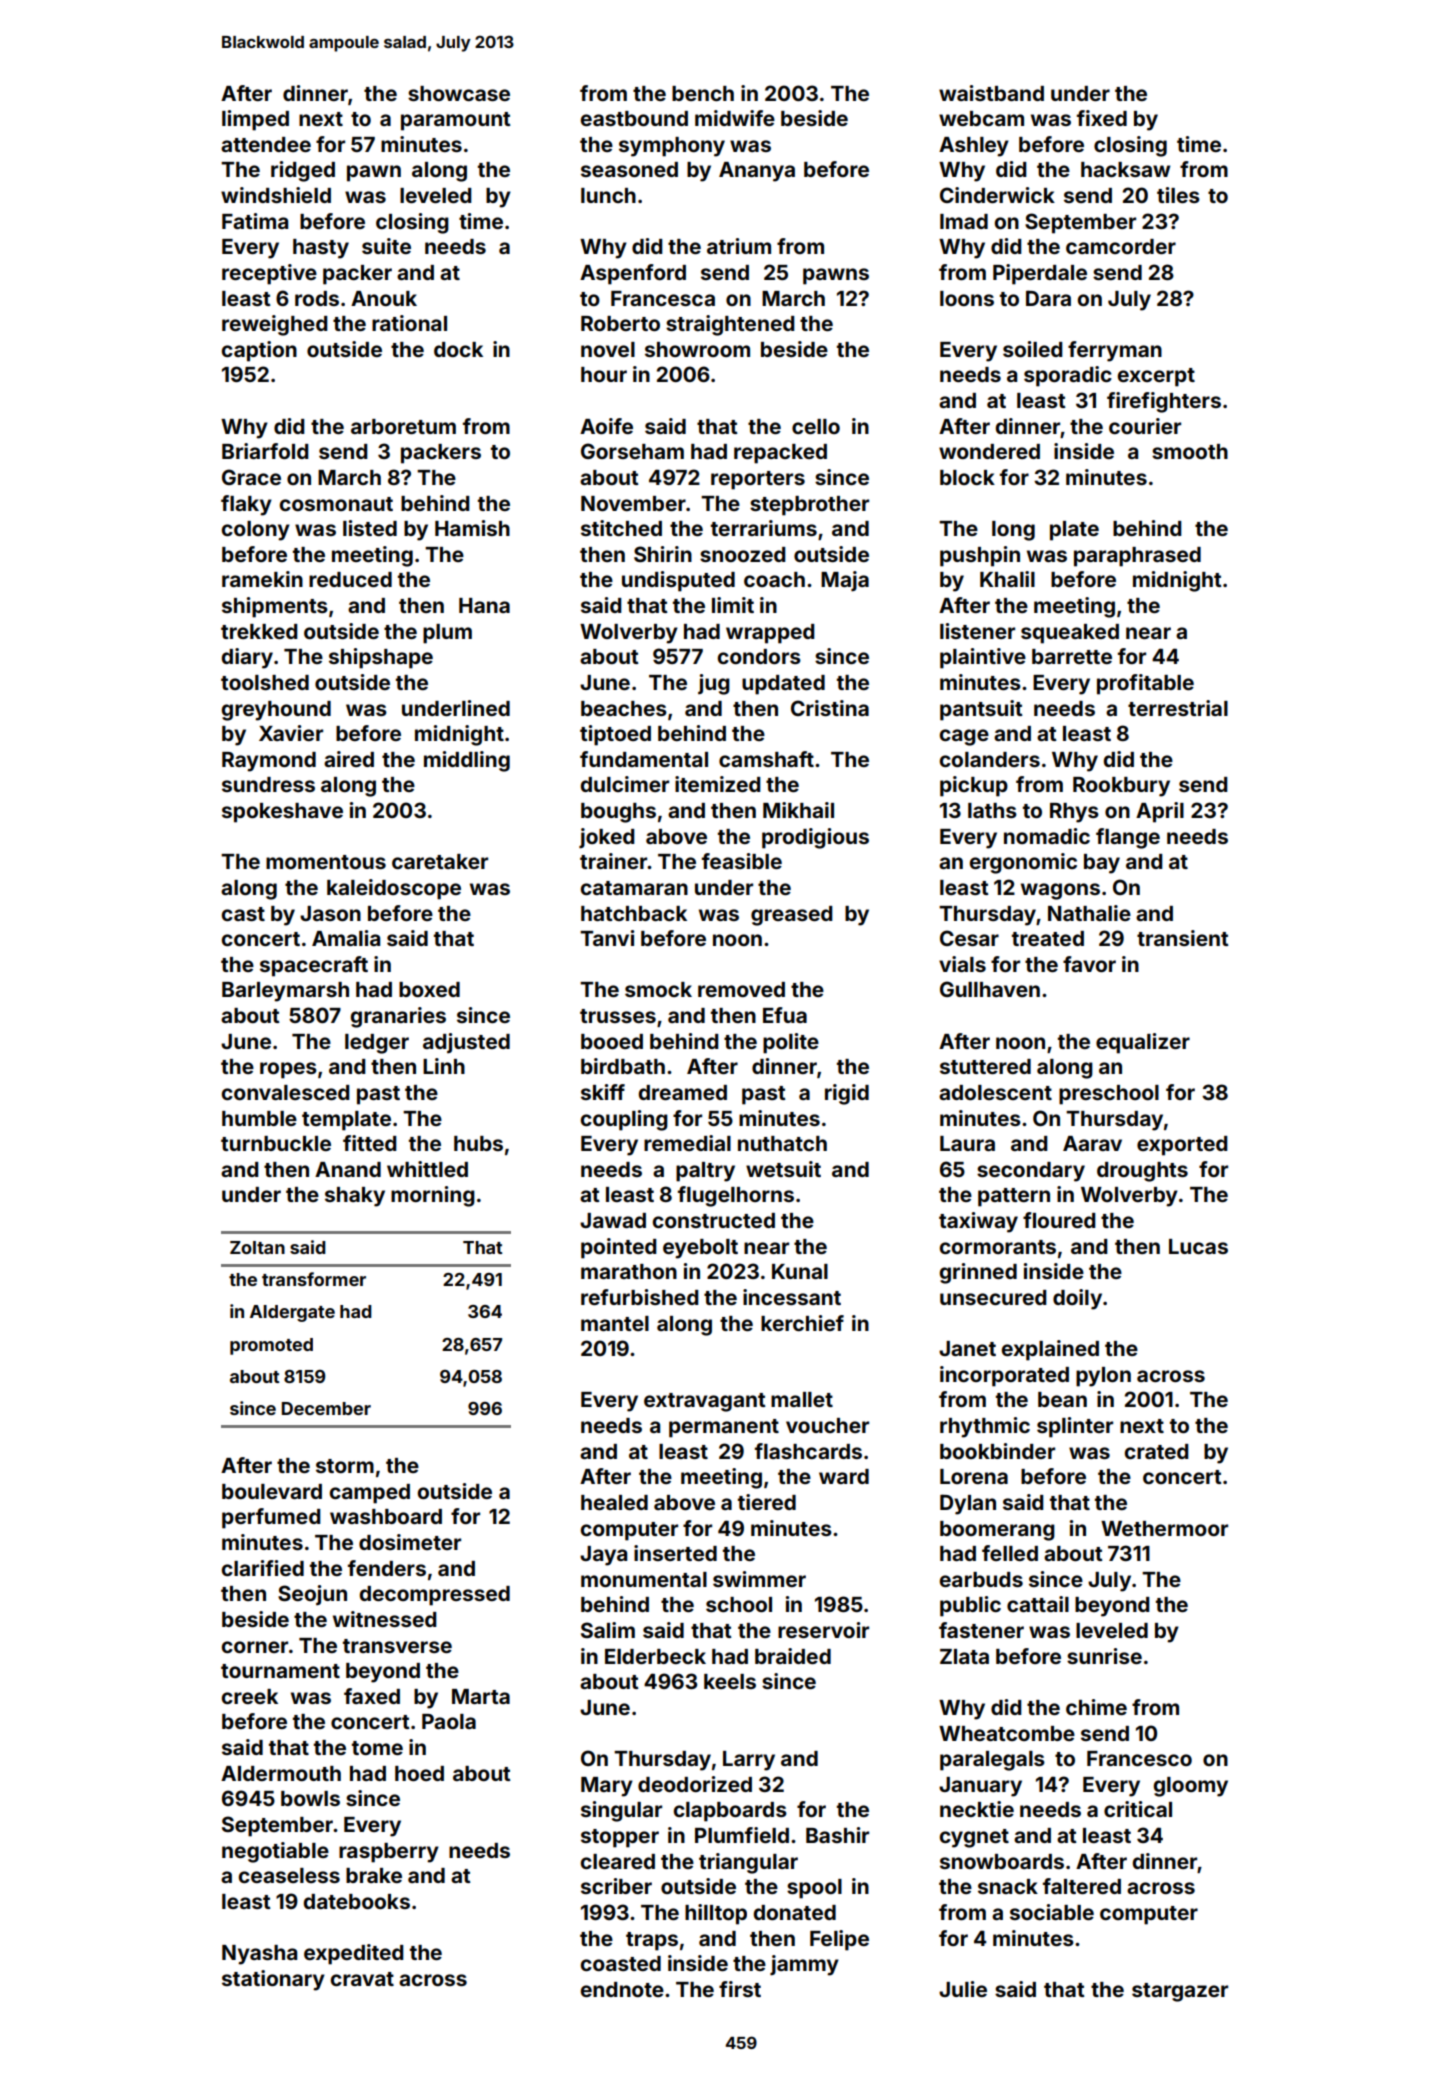 The height and width of the screenshot is (2100, 1450). What do you see at coordinates (1160, 812) in the screenshot?
I see `April` at bounding box center [1160, 812].
